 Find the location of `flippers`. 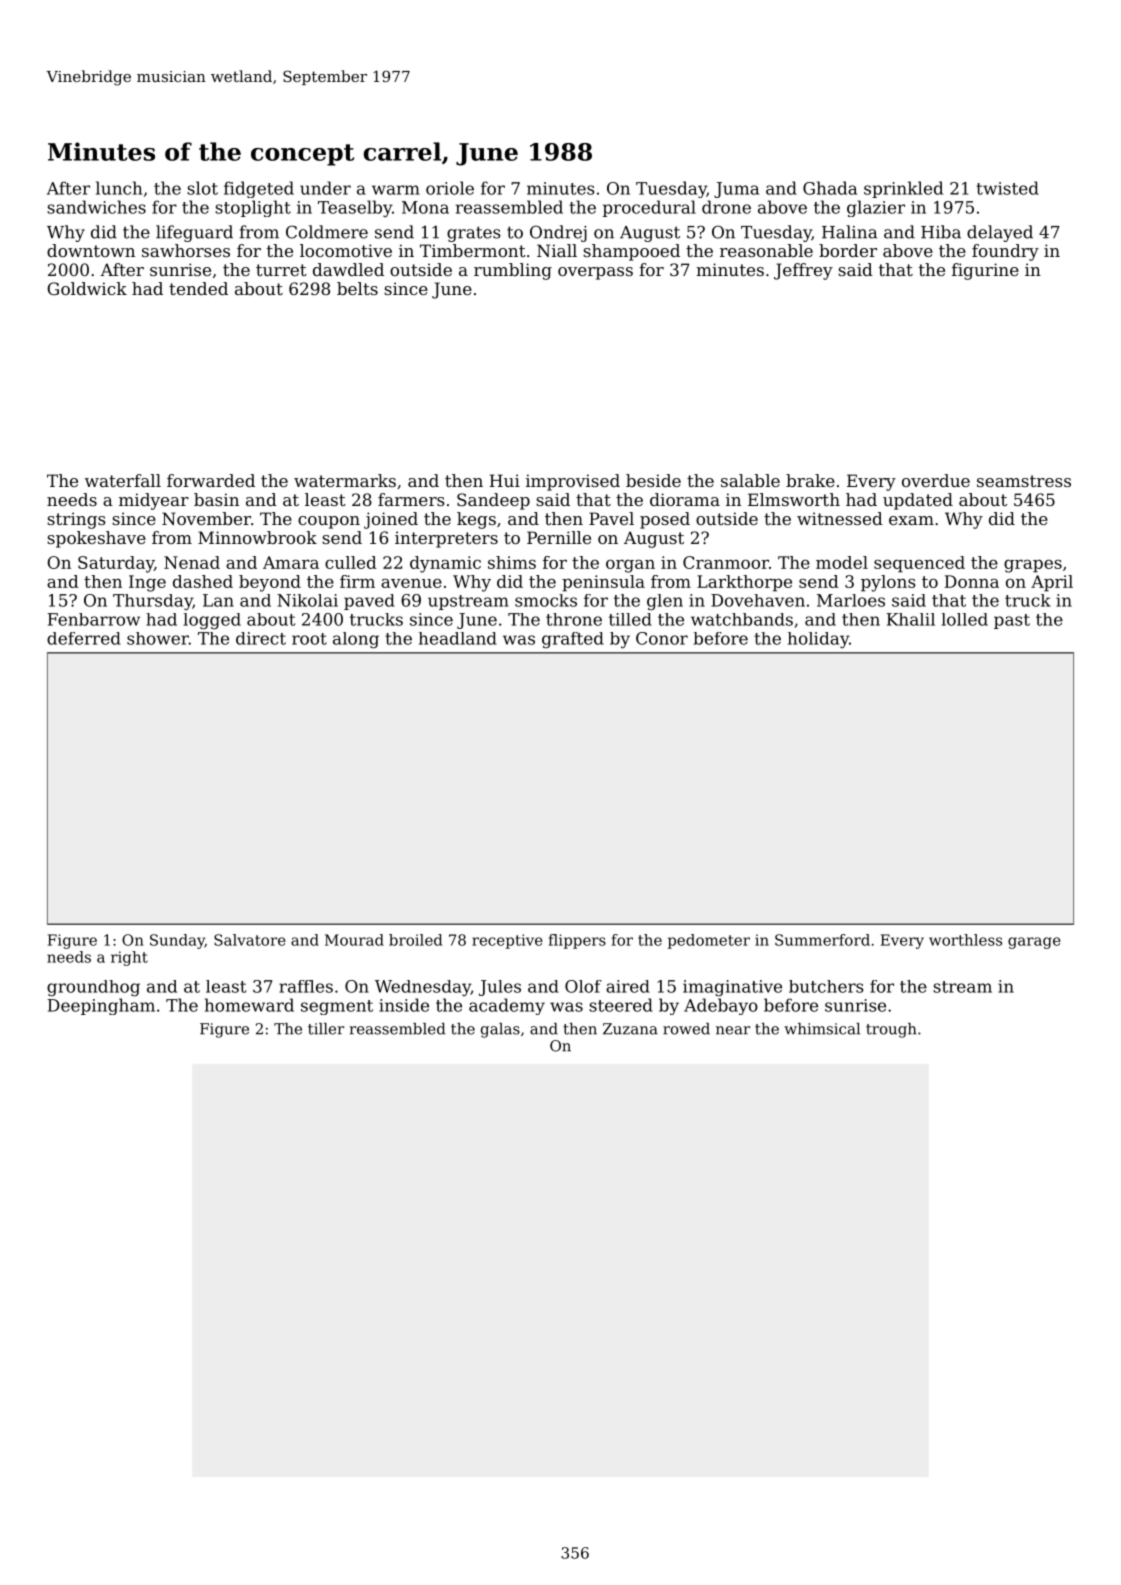

flippers is located at coordinates (577, 941).
